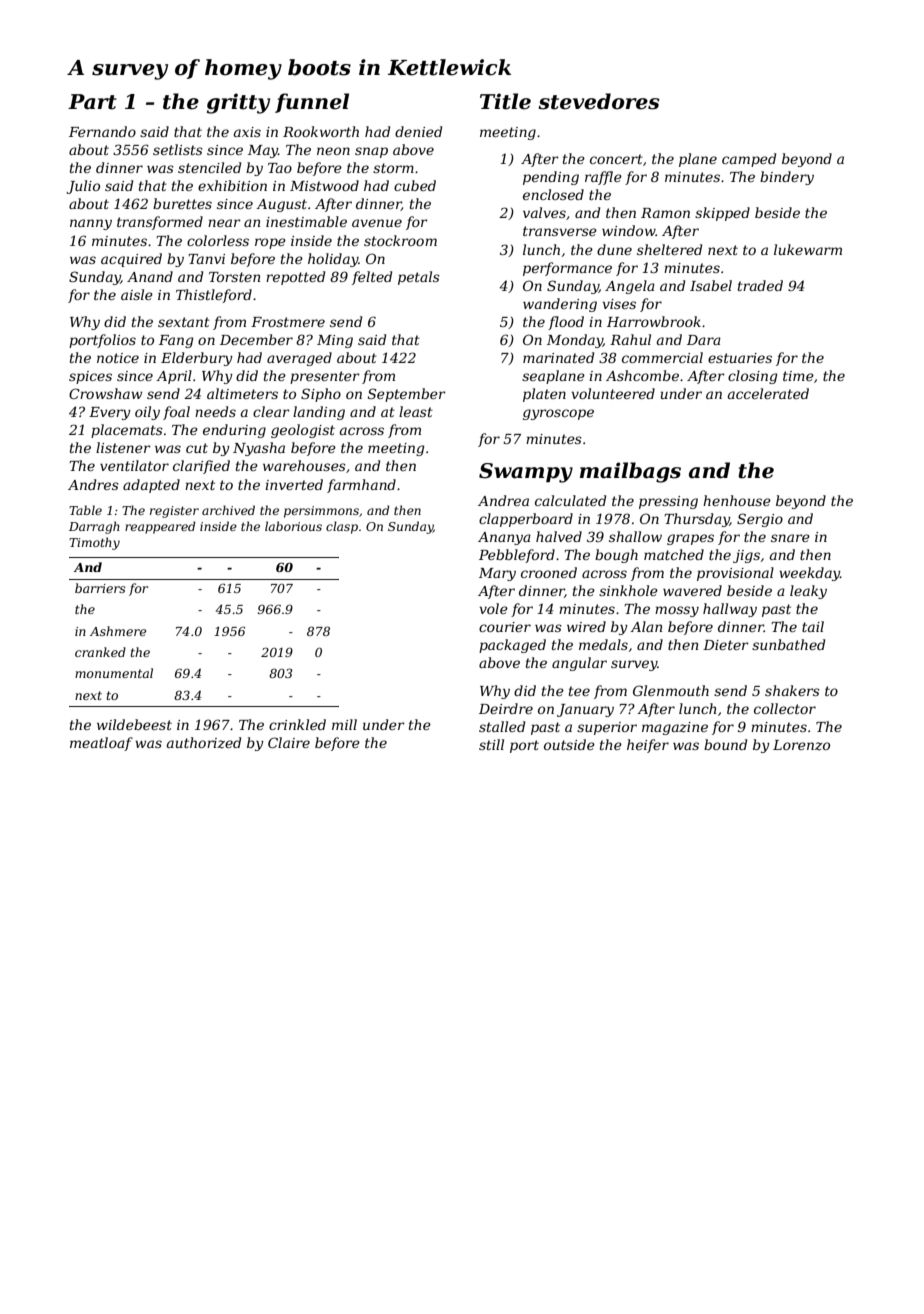 This screenshot has height=1314, width=924. I want to click on wildebeest, so click(134, 724).
